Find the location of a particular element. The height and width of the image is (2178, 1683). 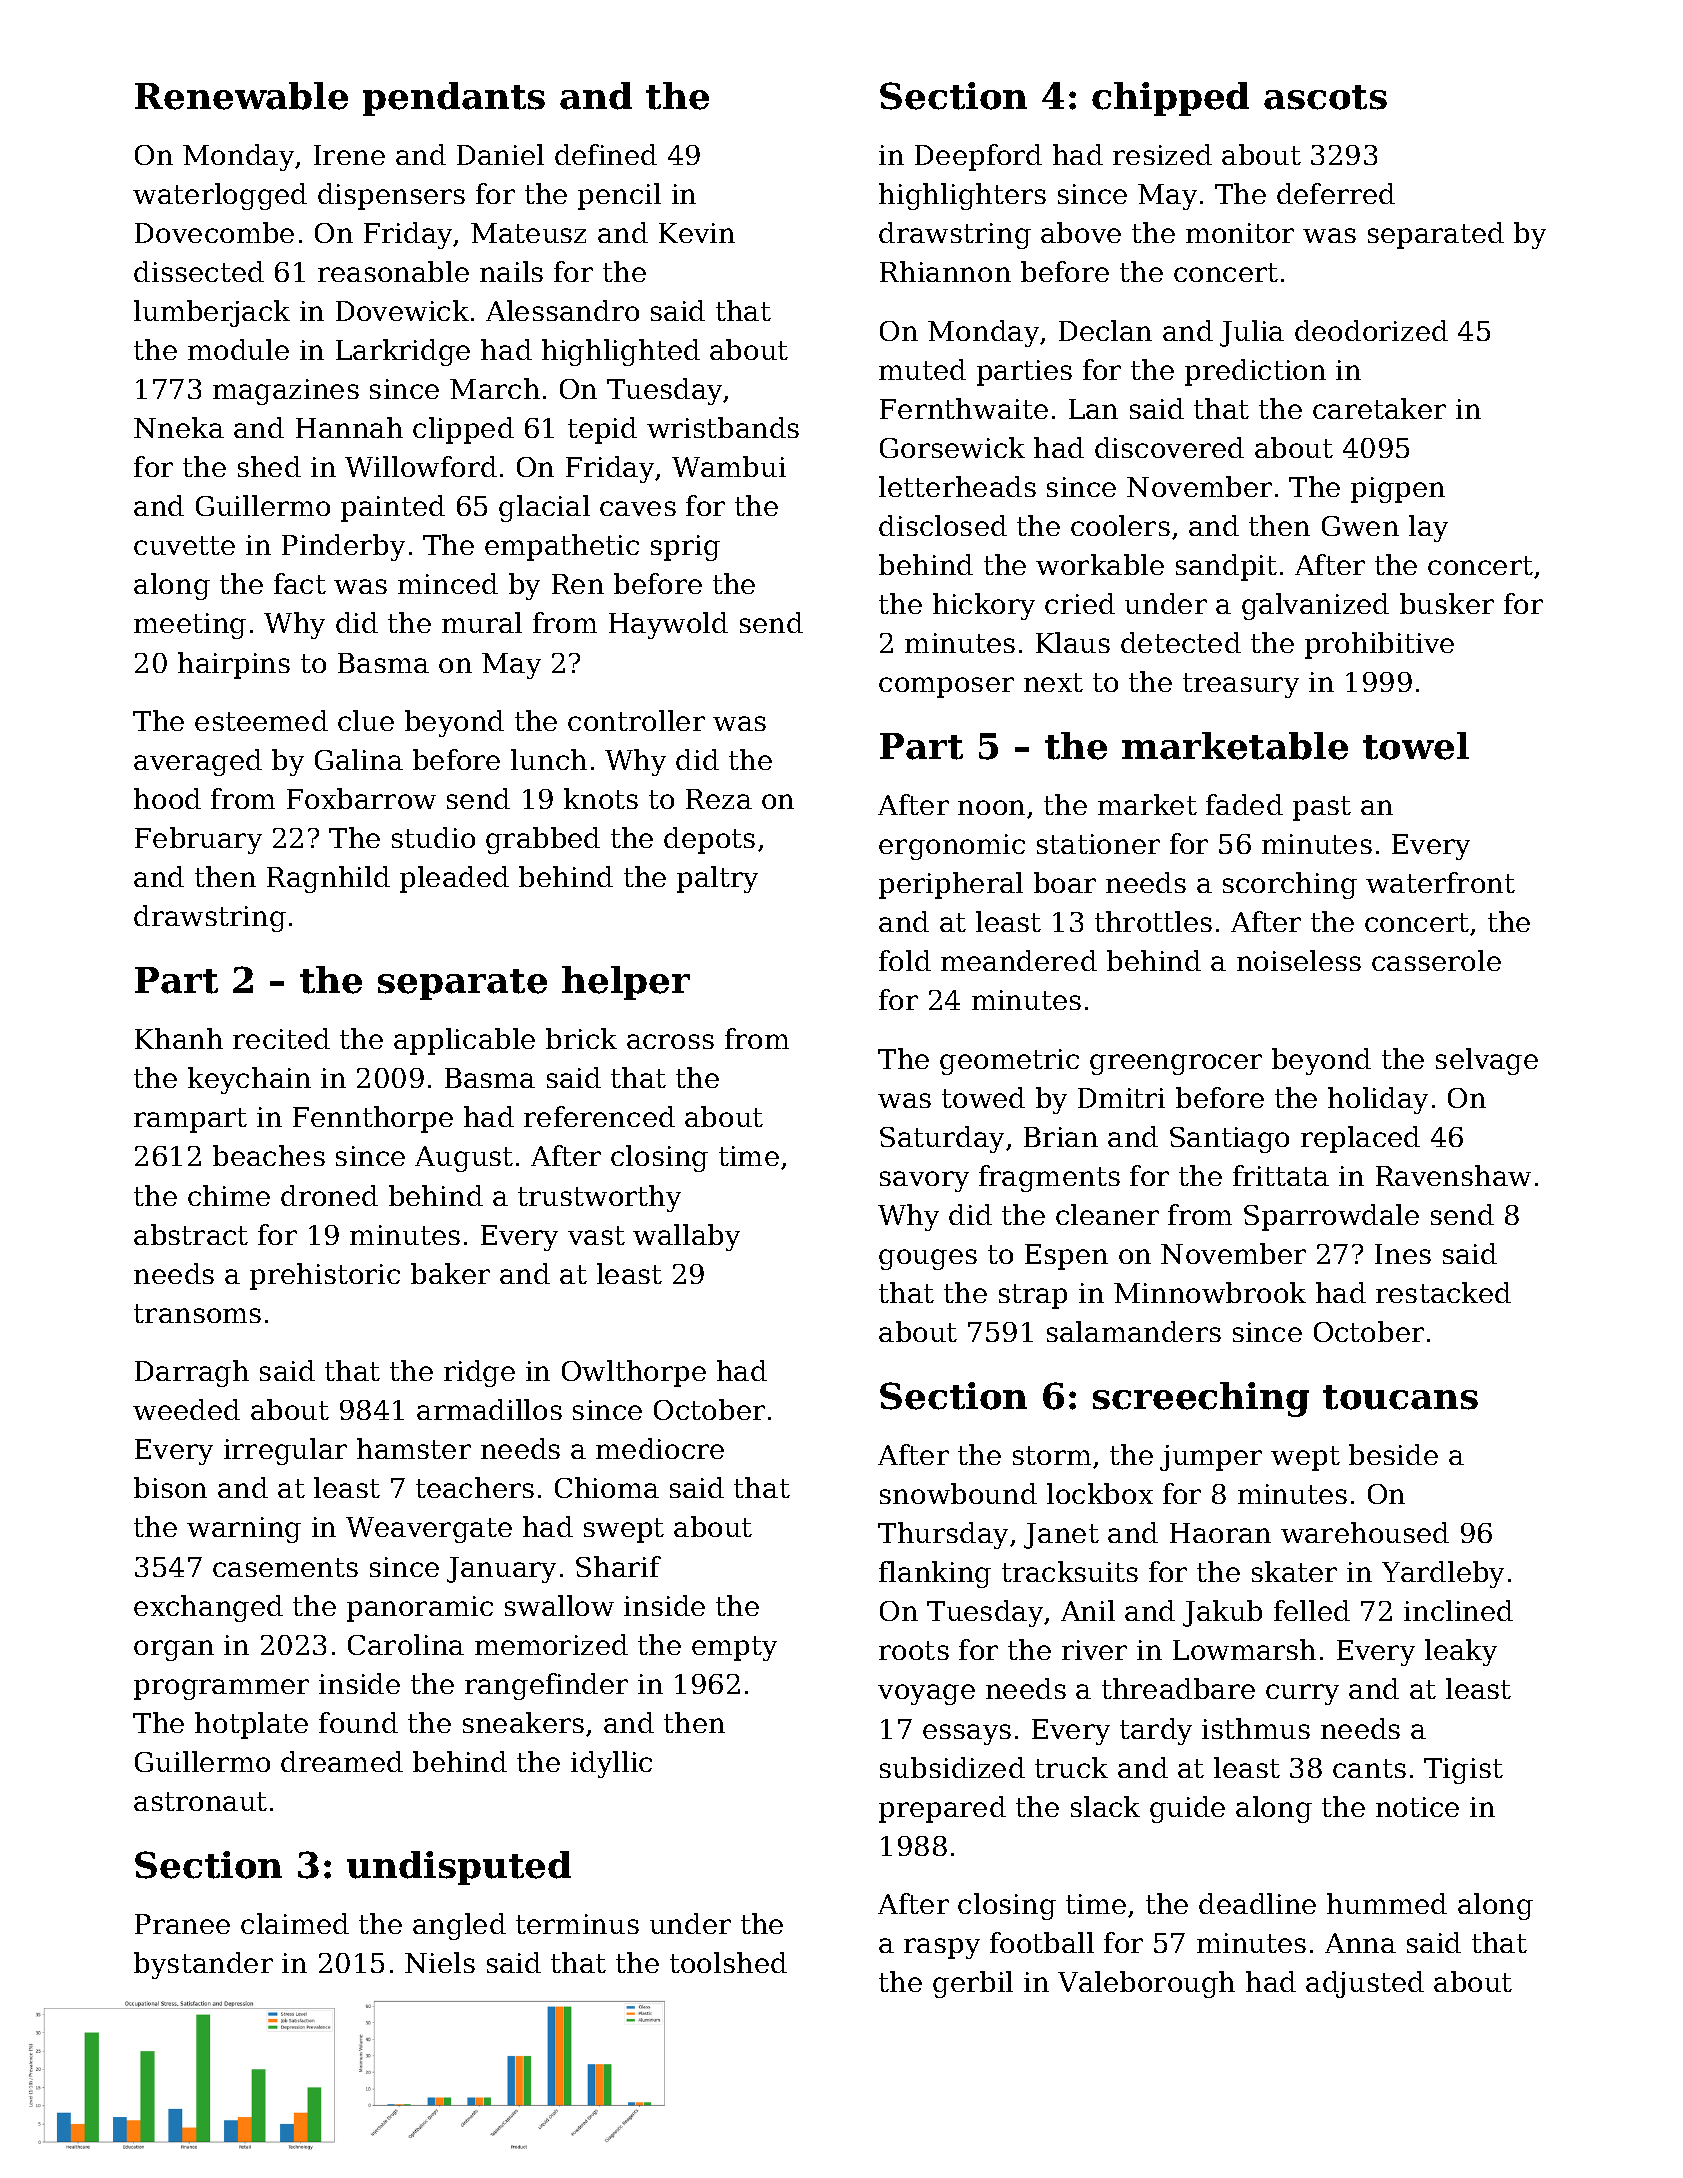

prediction is located at coordinates (1255, 372).
